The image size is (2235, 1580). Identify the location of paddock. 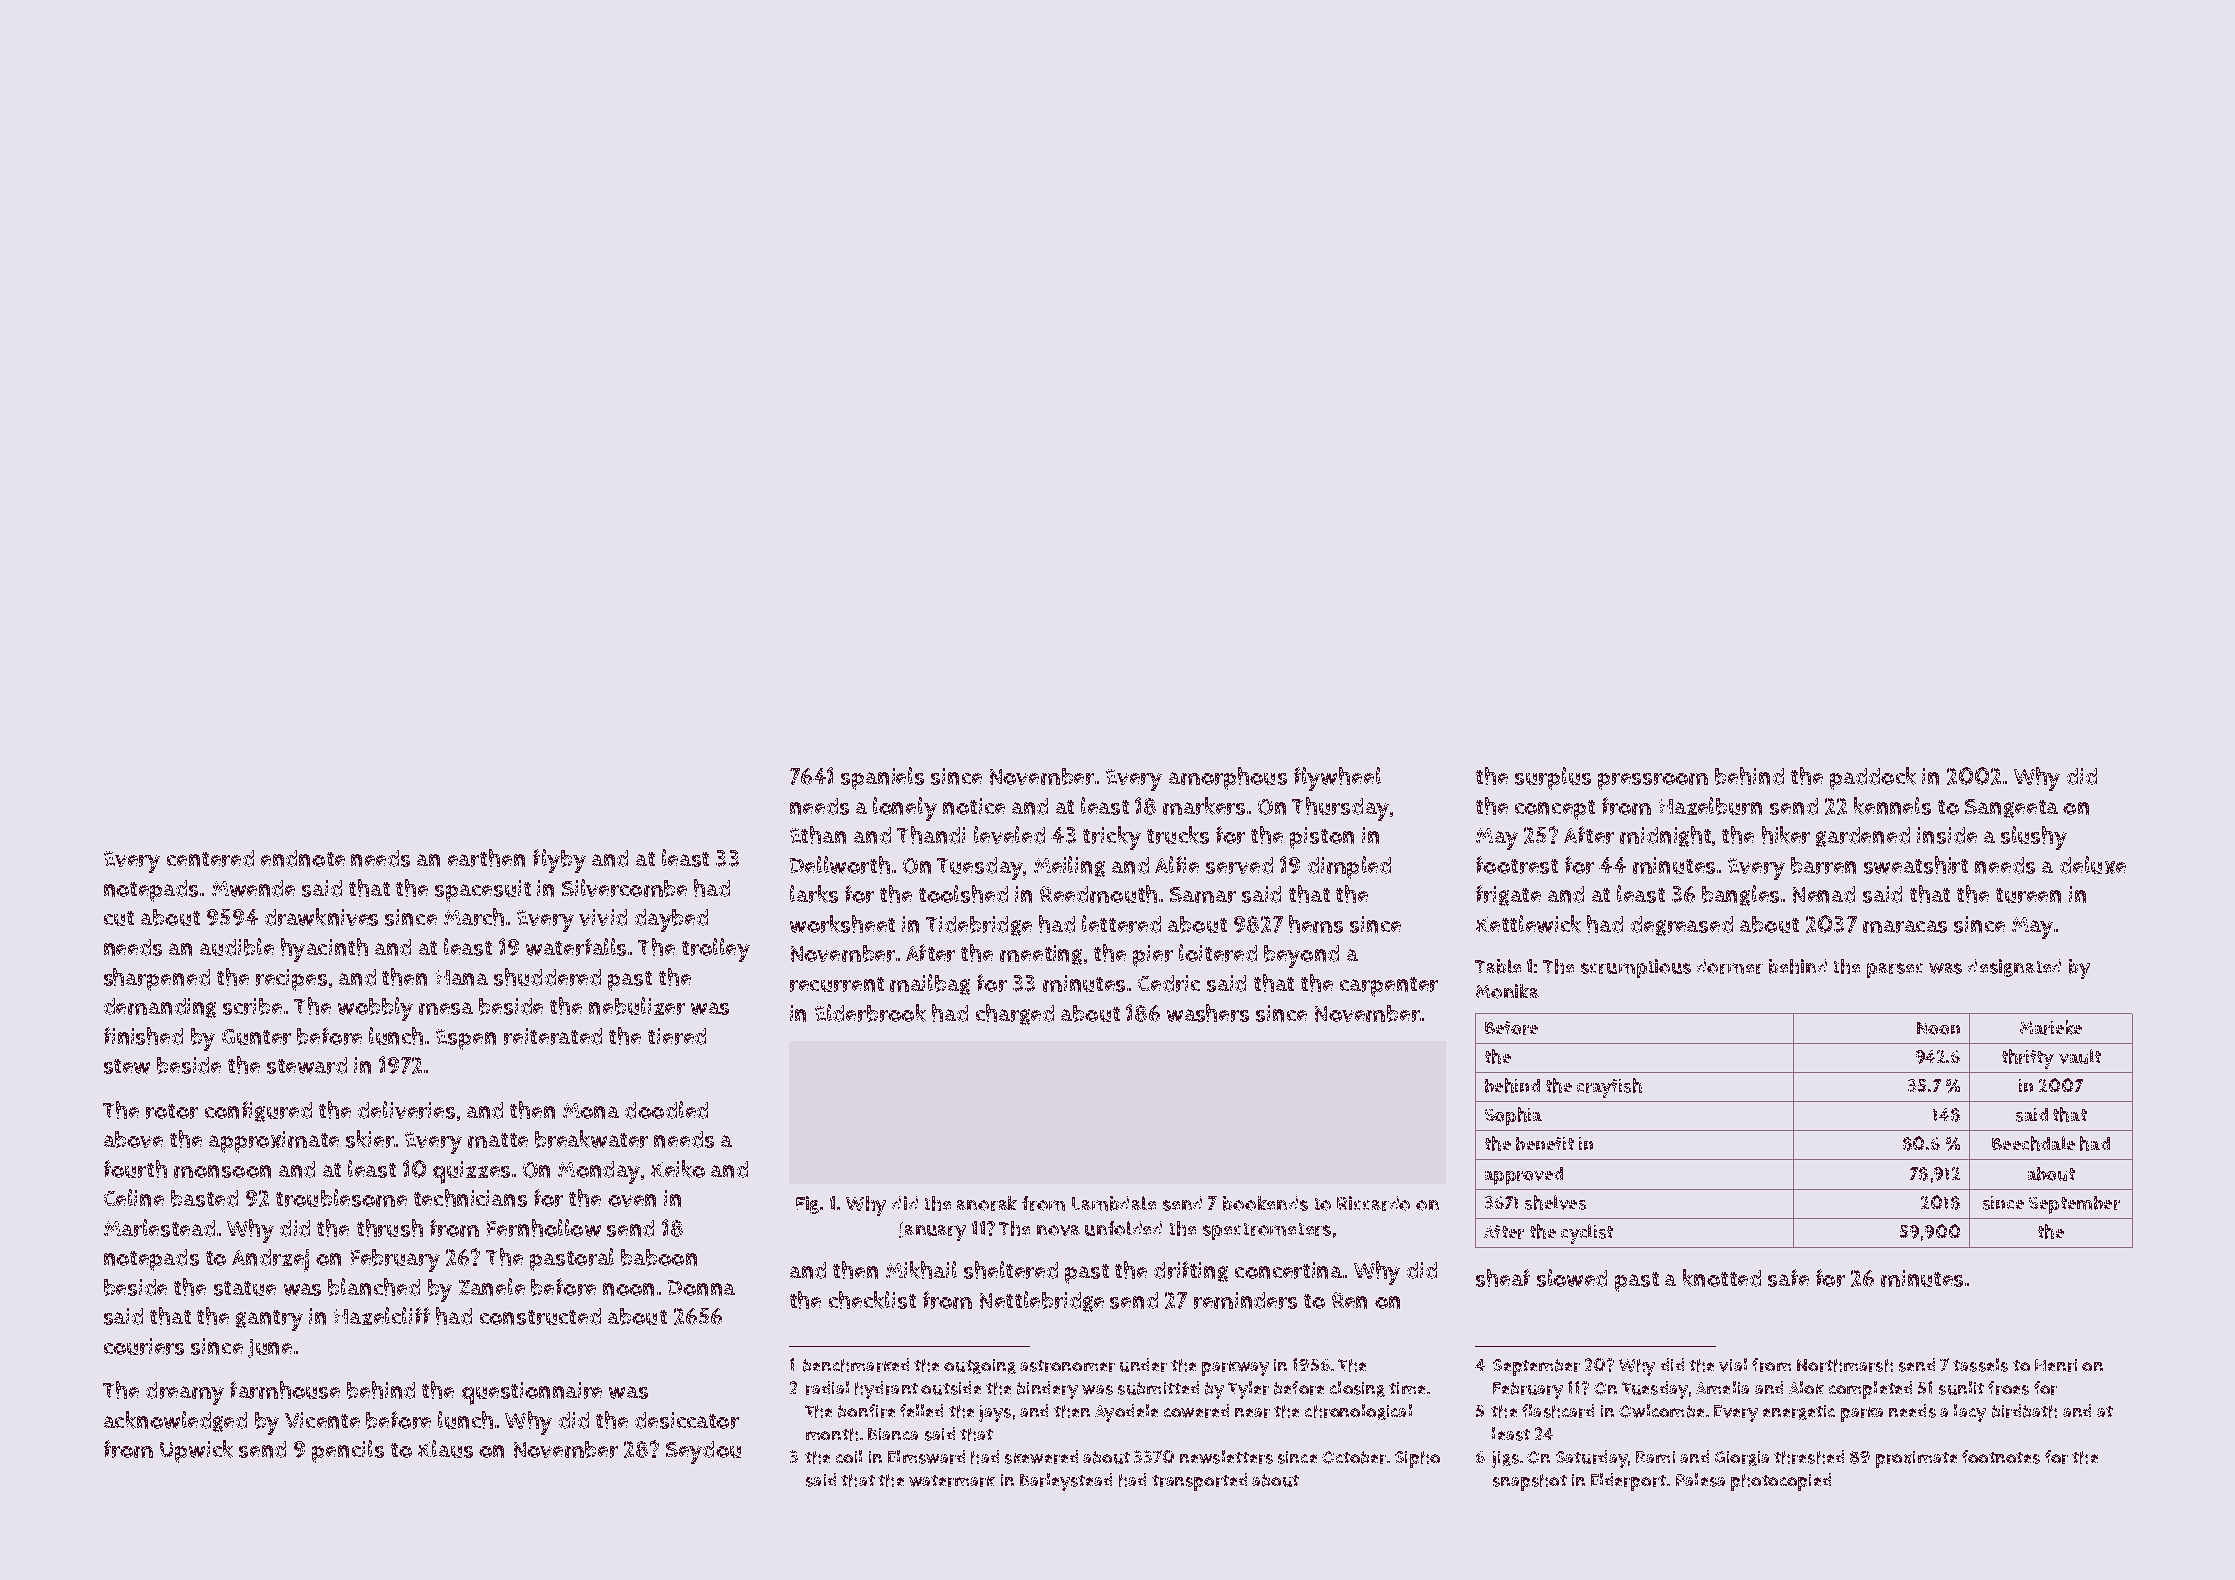
(1873, 778).
